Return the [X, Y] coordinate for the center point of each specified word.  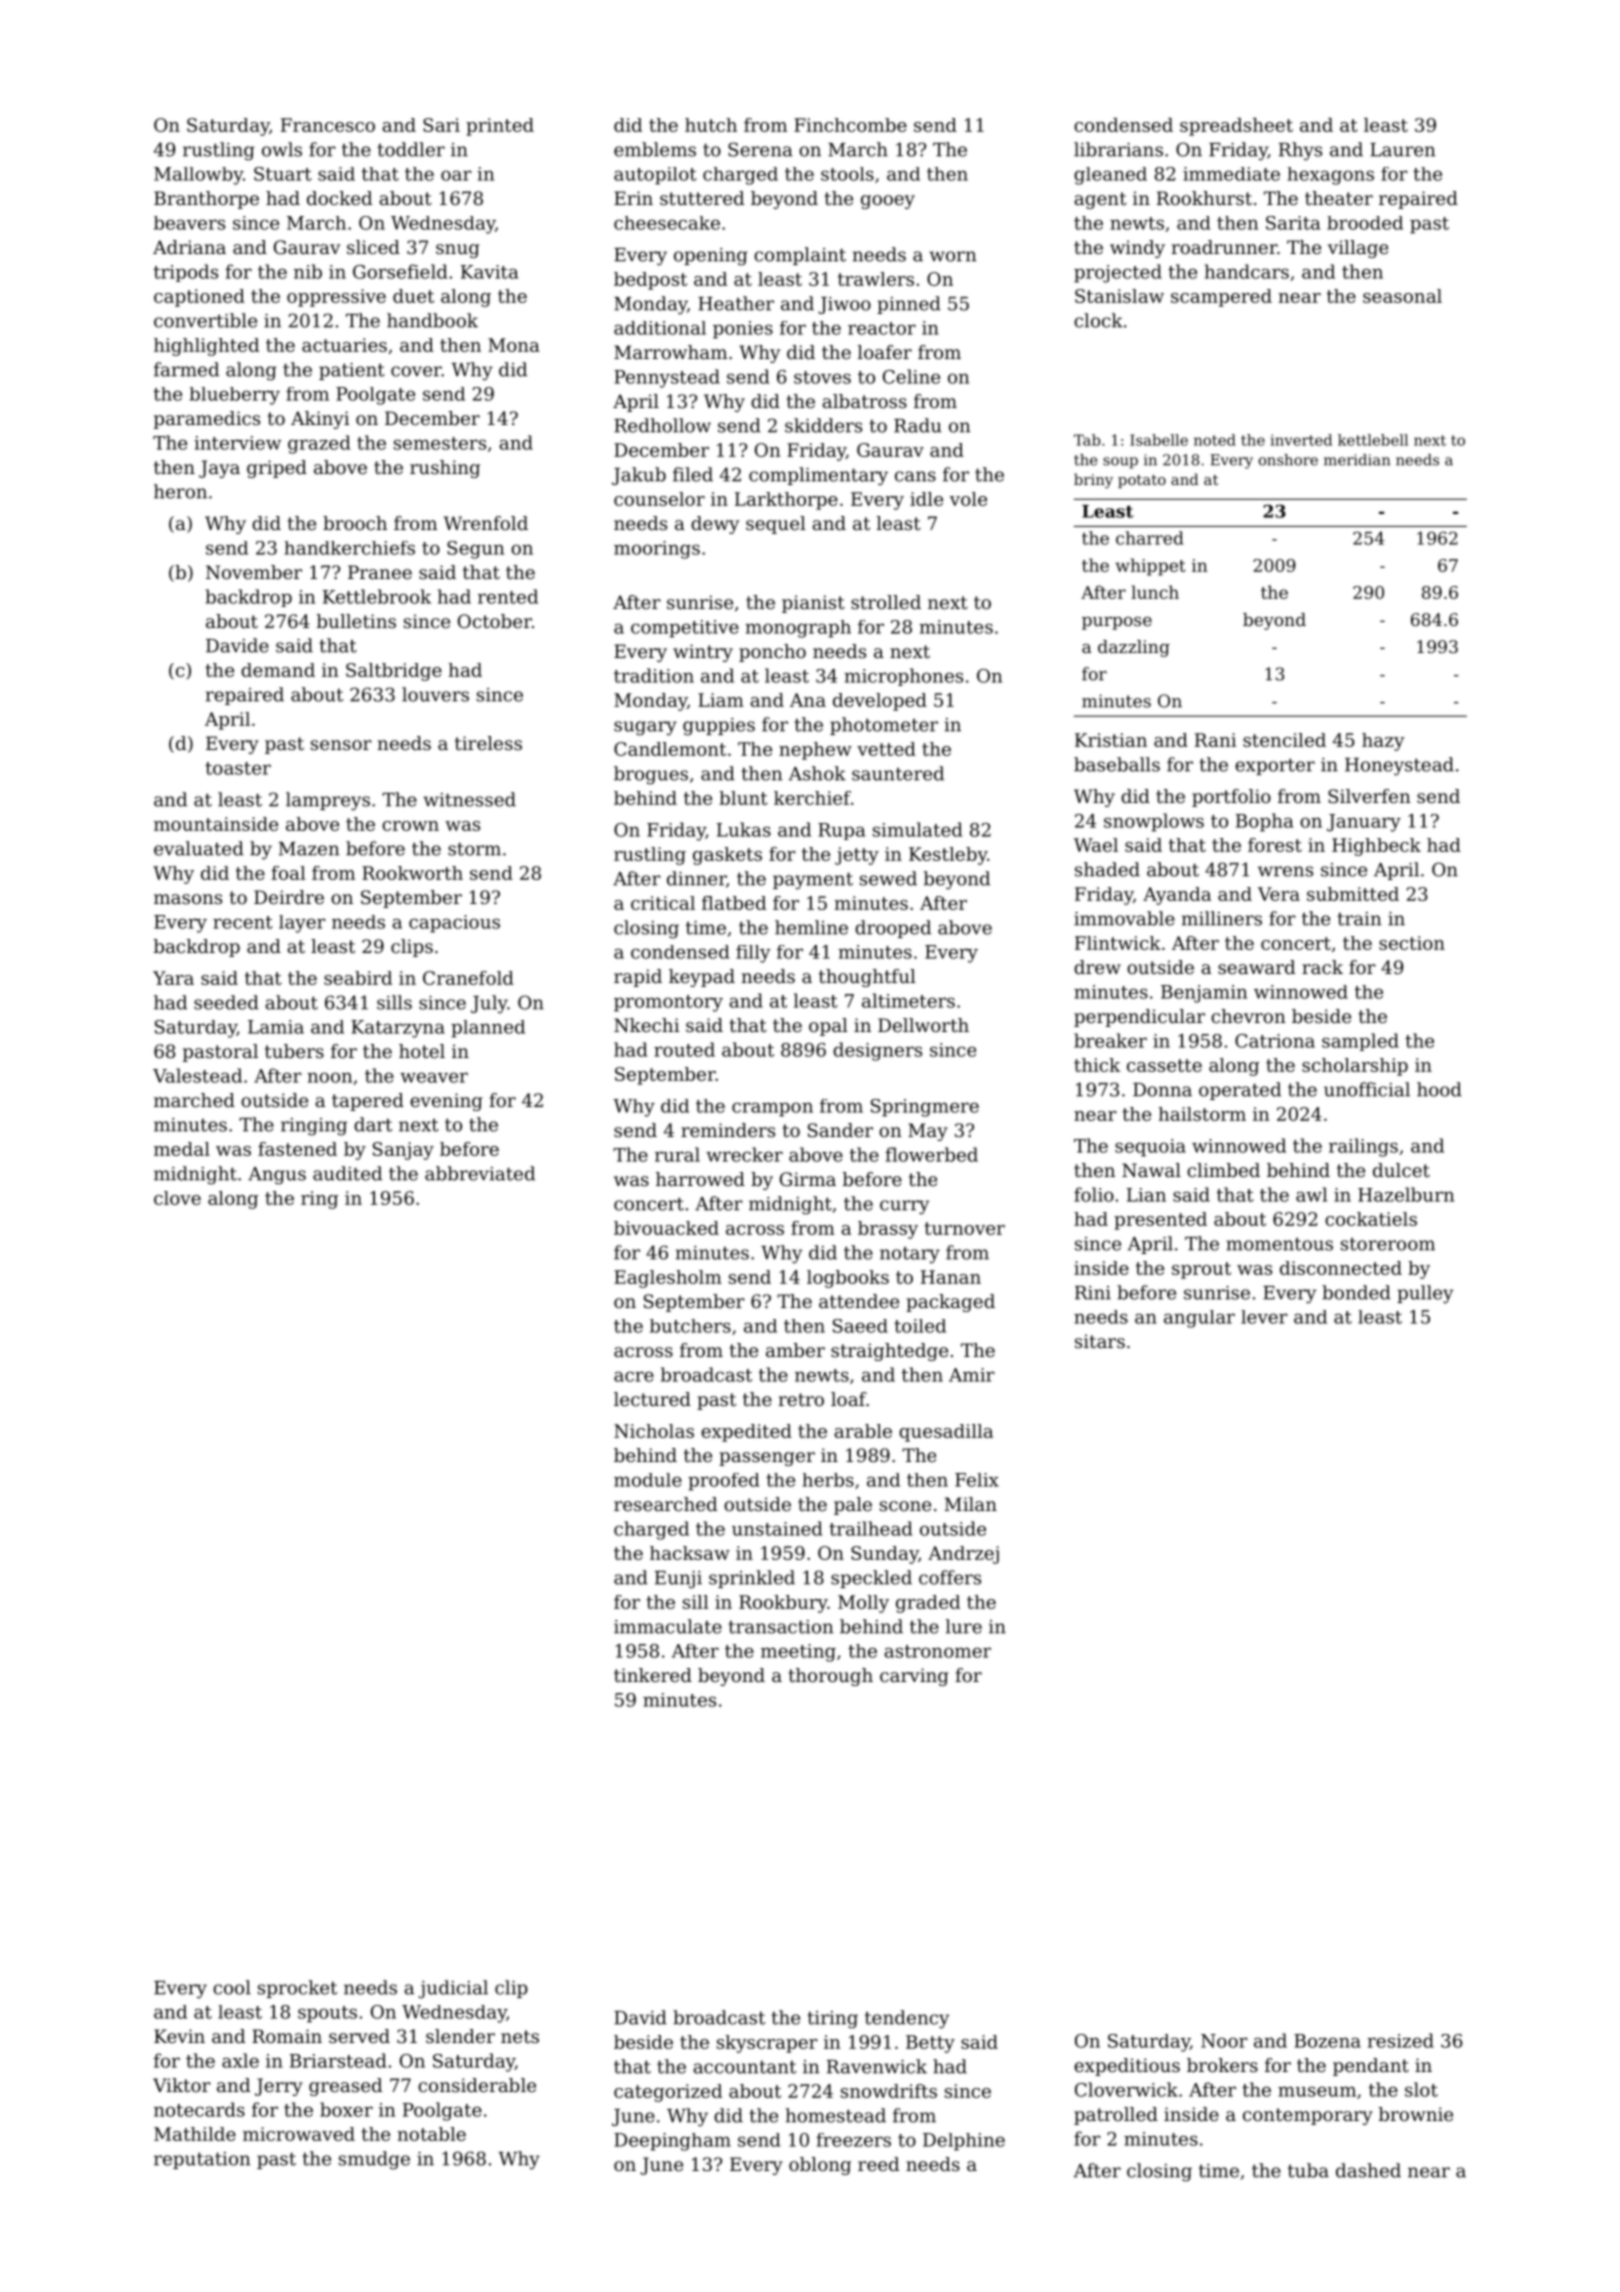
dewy [715, 525]
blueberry [235, 396]
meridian [1357, 460]
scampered [1221, 298]
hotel [422, 1051]
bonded [1356, 1292]
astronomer [937, 1651]
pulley [1425, 1294]
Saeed [860, 1326]
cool [232, 1987]
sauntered [898, 773]
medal [182, 1149]
